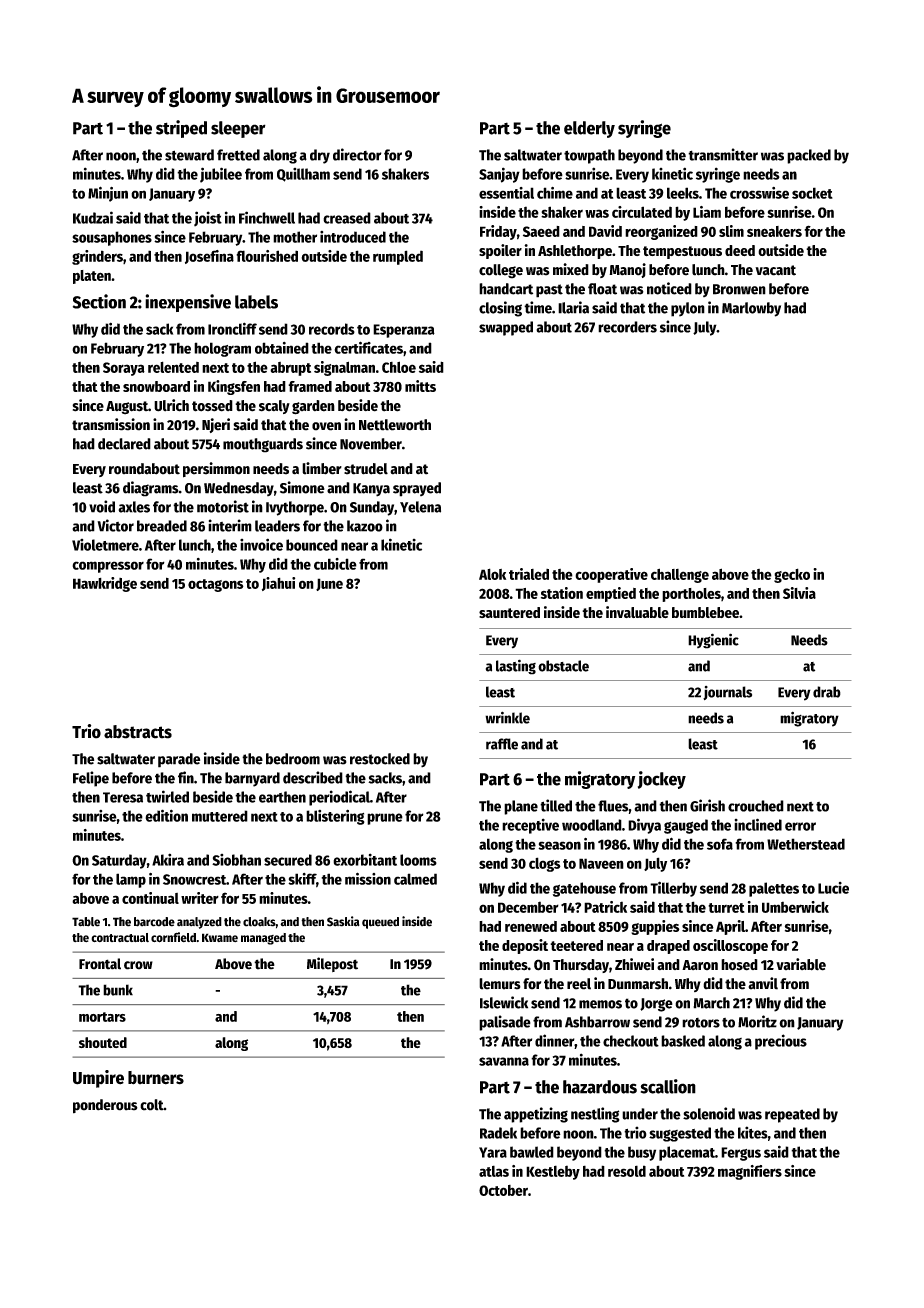 Image resolution: width=924 pixels, height=1308 pixels. I want to click on ponderous, so click(105, 1106).
